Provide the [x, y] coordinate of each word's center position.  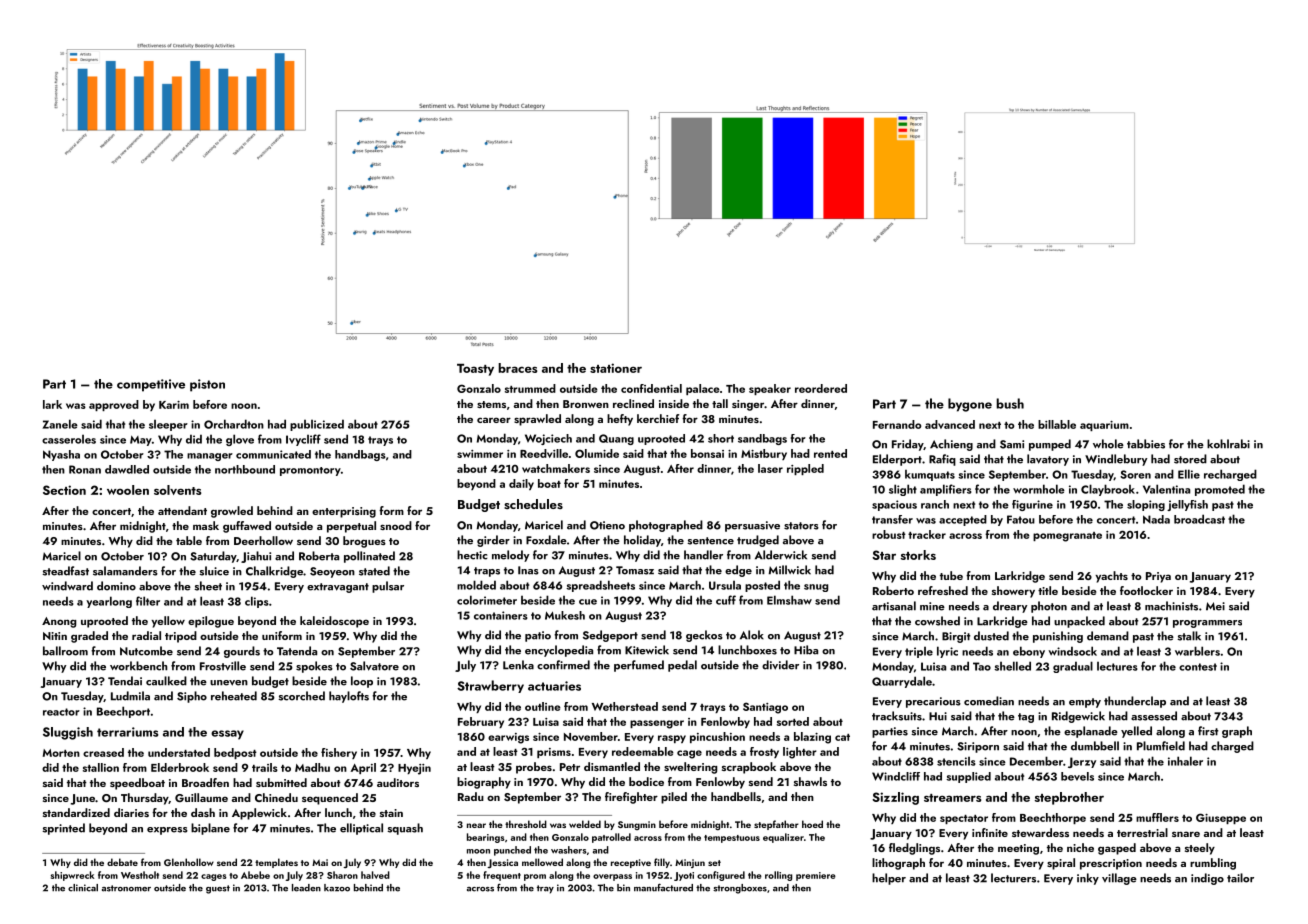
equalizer [783, 838]
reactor [61, 712]
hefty [620, 420]
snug [816, 588]
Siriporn [978, 747]
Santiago [765, 708]
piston [207, 385]
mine [932, 606]
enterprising [344, 512]
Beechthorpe [1053, 818]
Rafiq [942, 460]
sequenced [330, 799]
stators [801, 526]
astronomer [126, 888]
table [189, 540]
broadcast [1199, 519]
